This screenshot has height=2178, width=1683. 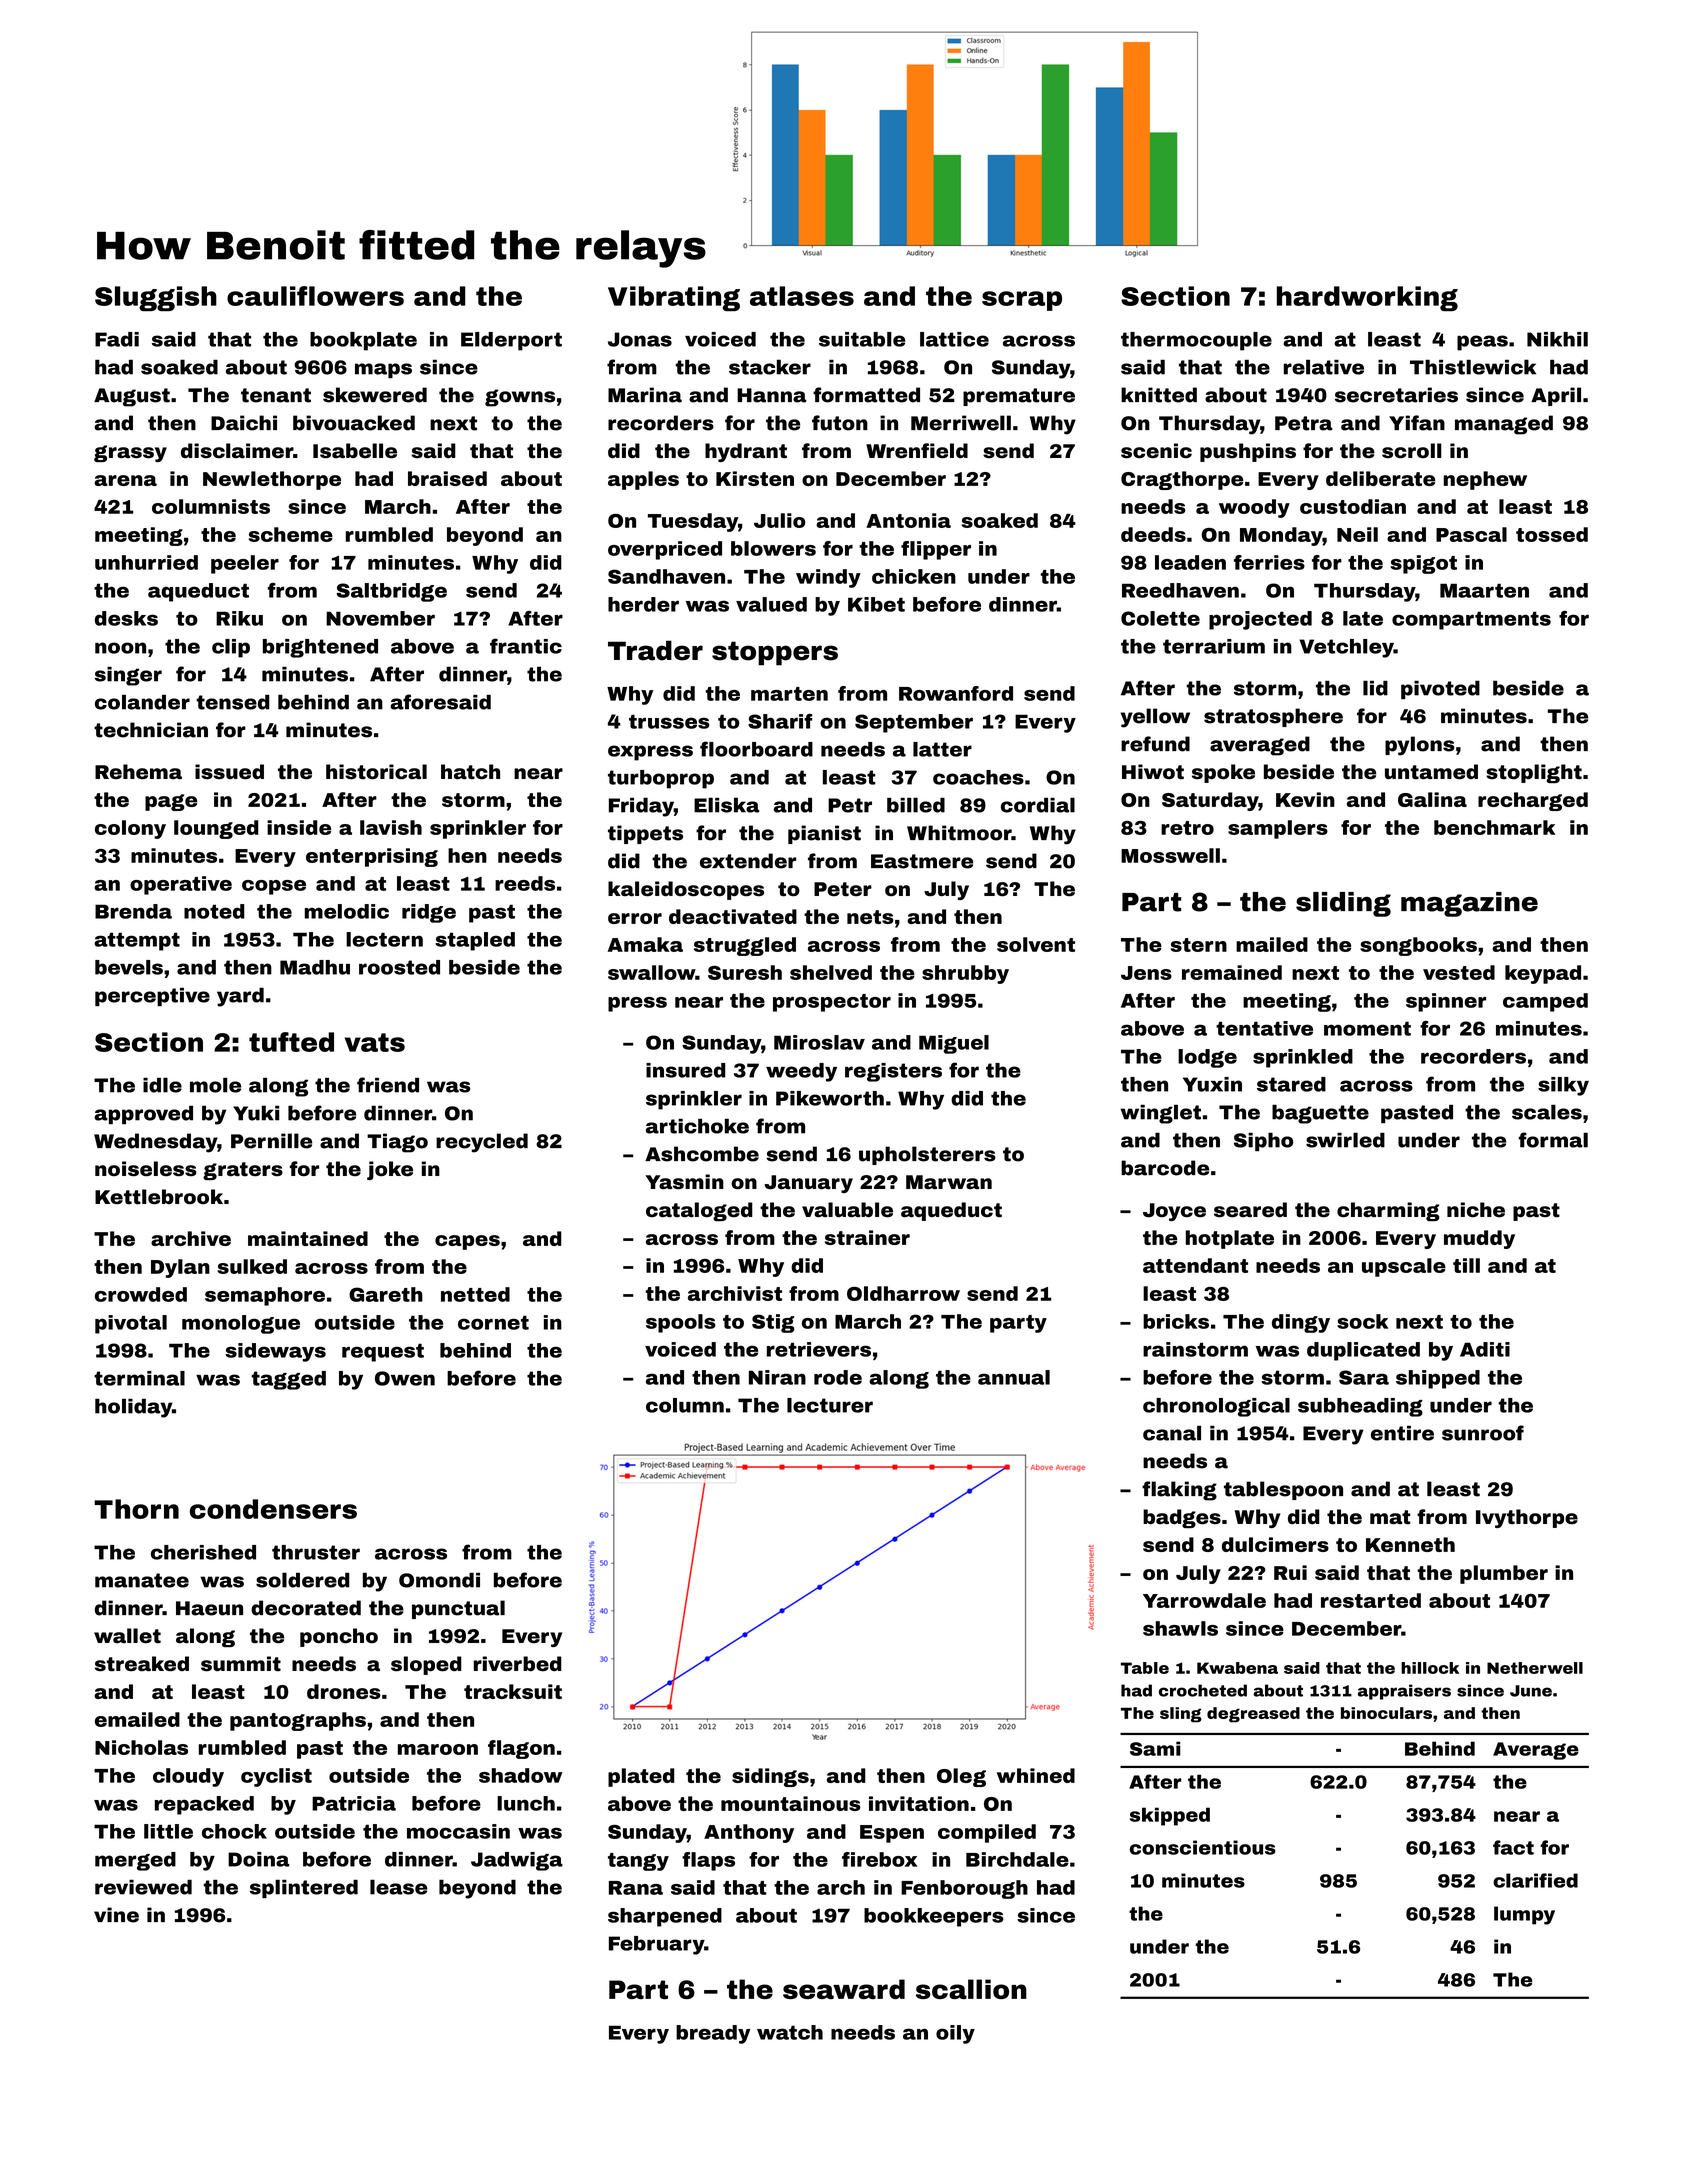 What do you see at coordinates (146, 562) in the screenshot?
I see `unhurried` at bounding box center [146, 562].
